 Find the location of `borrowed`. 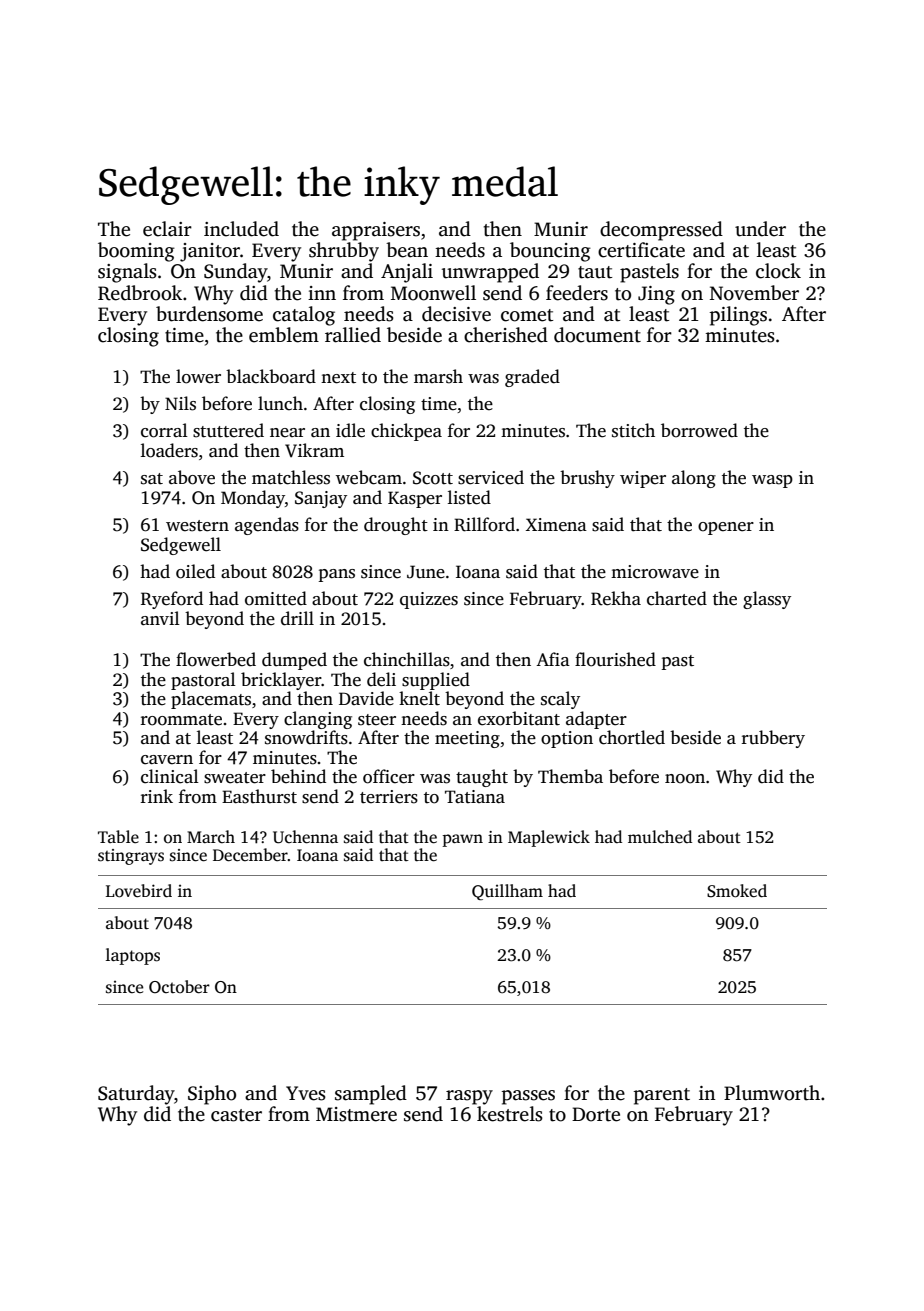

borrowed is located at coordinates (699, 430).
